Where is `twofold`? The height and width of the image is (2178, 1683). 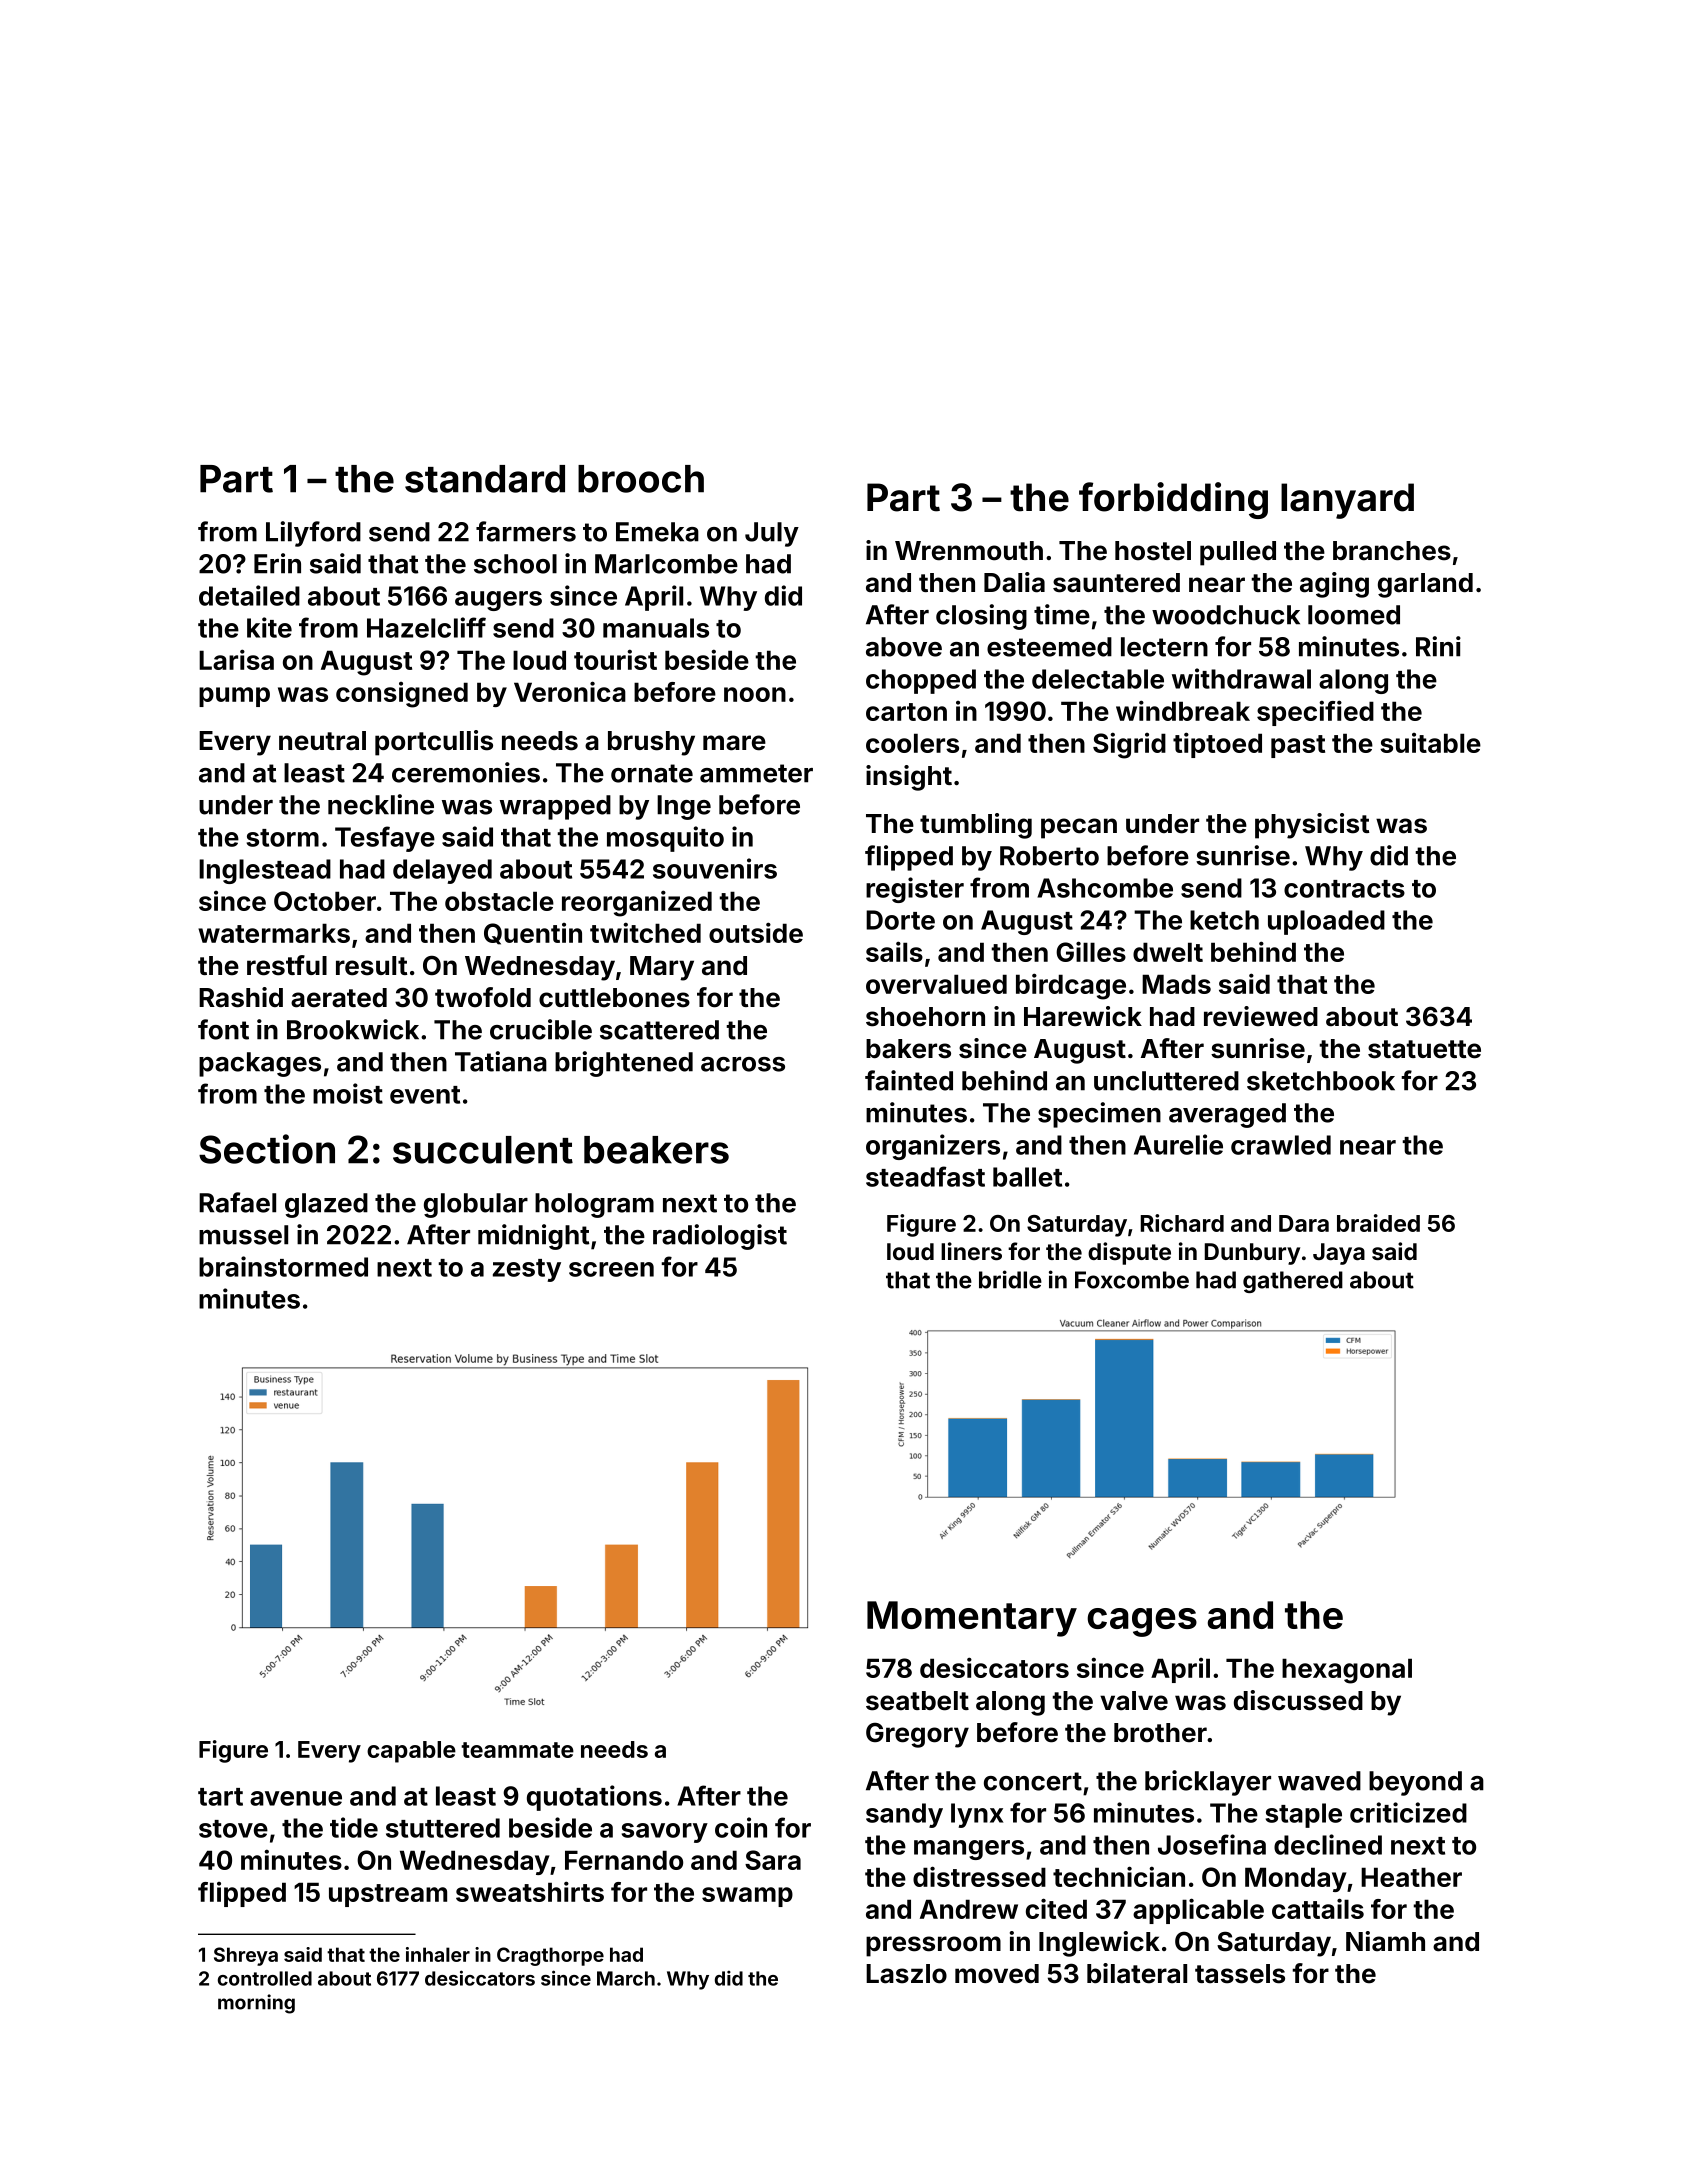
twofold is located at coordinates (483, 997).
